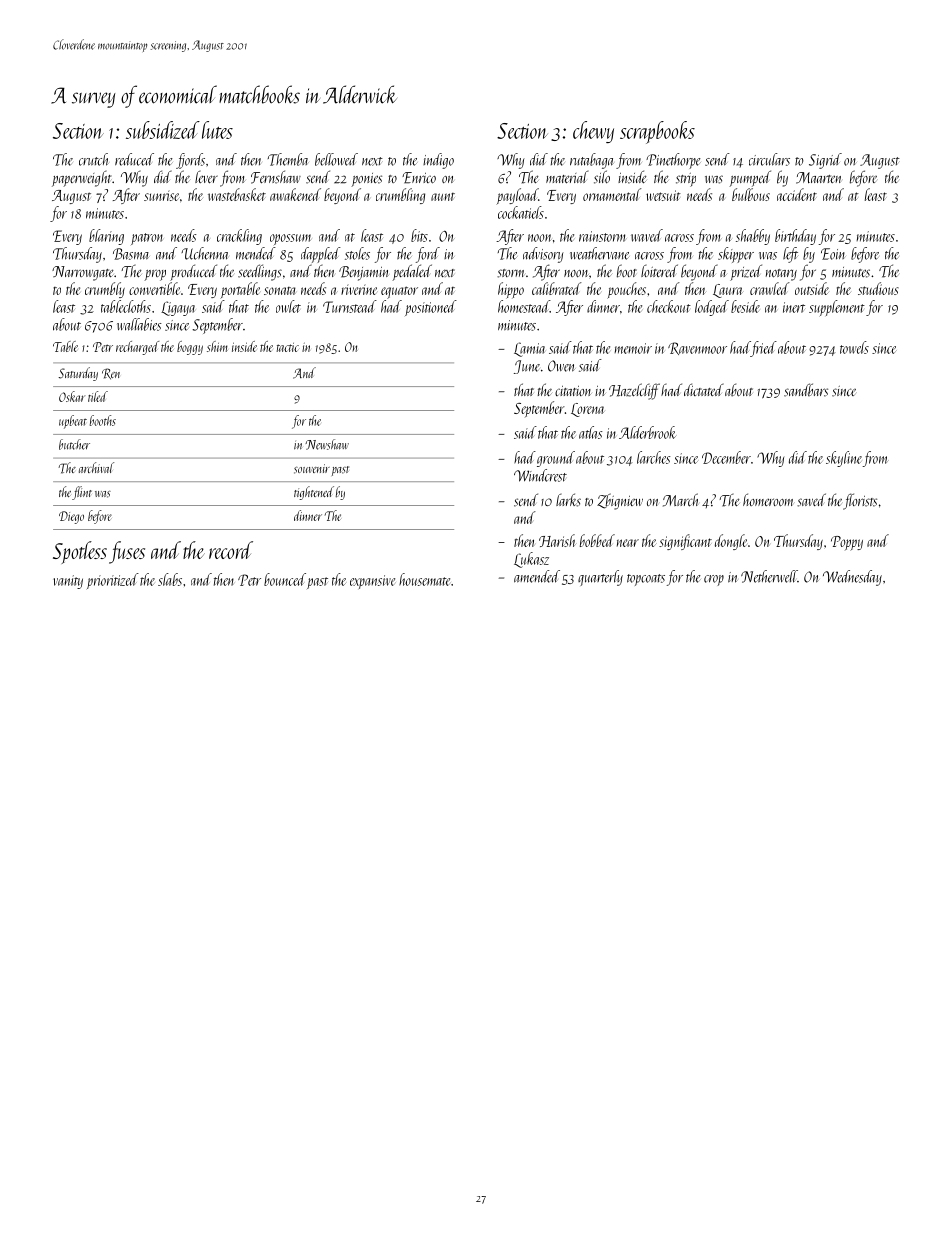 This page has height=1233, width=952. I want to click on accident, so click(797, 194).
